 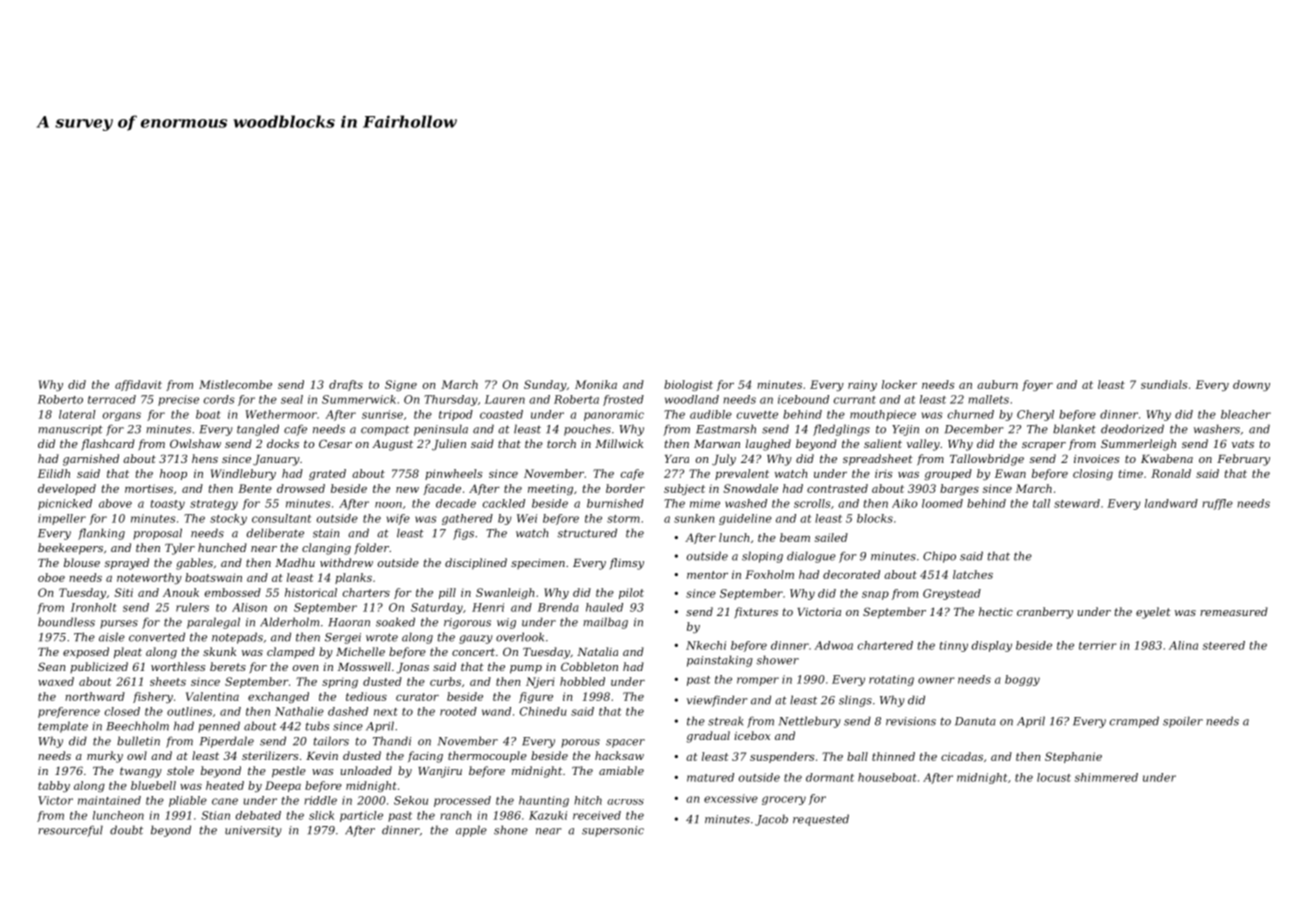 I want to click on Ewan, so click(x=1010, y=473).
